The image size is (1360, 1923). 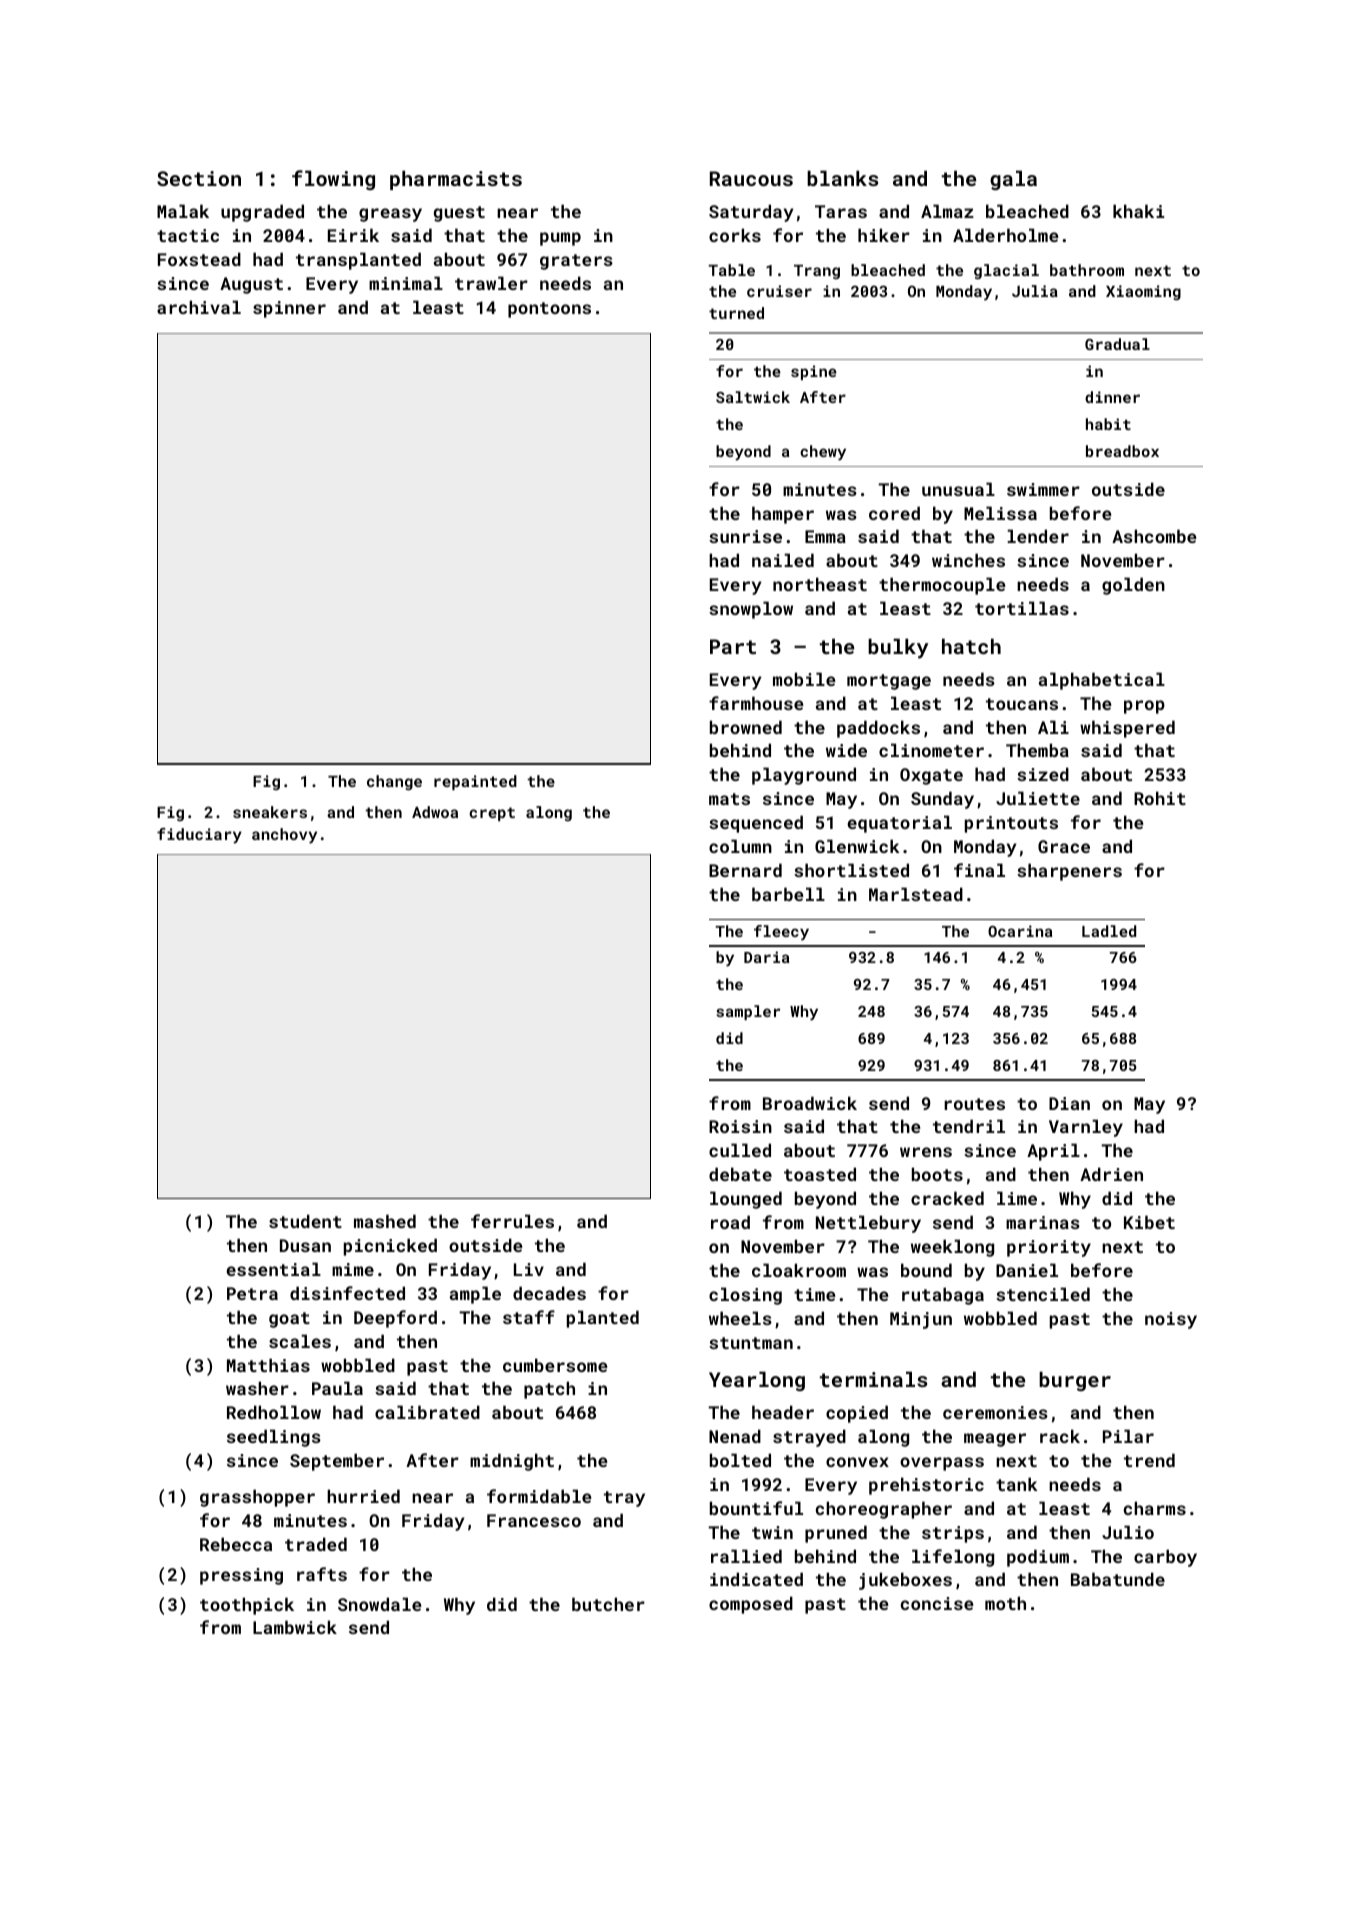 I want to click on grasshopper, so click(x=257, y=1498).
